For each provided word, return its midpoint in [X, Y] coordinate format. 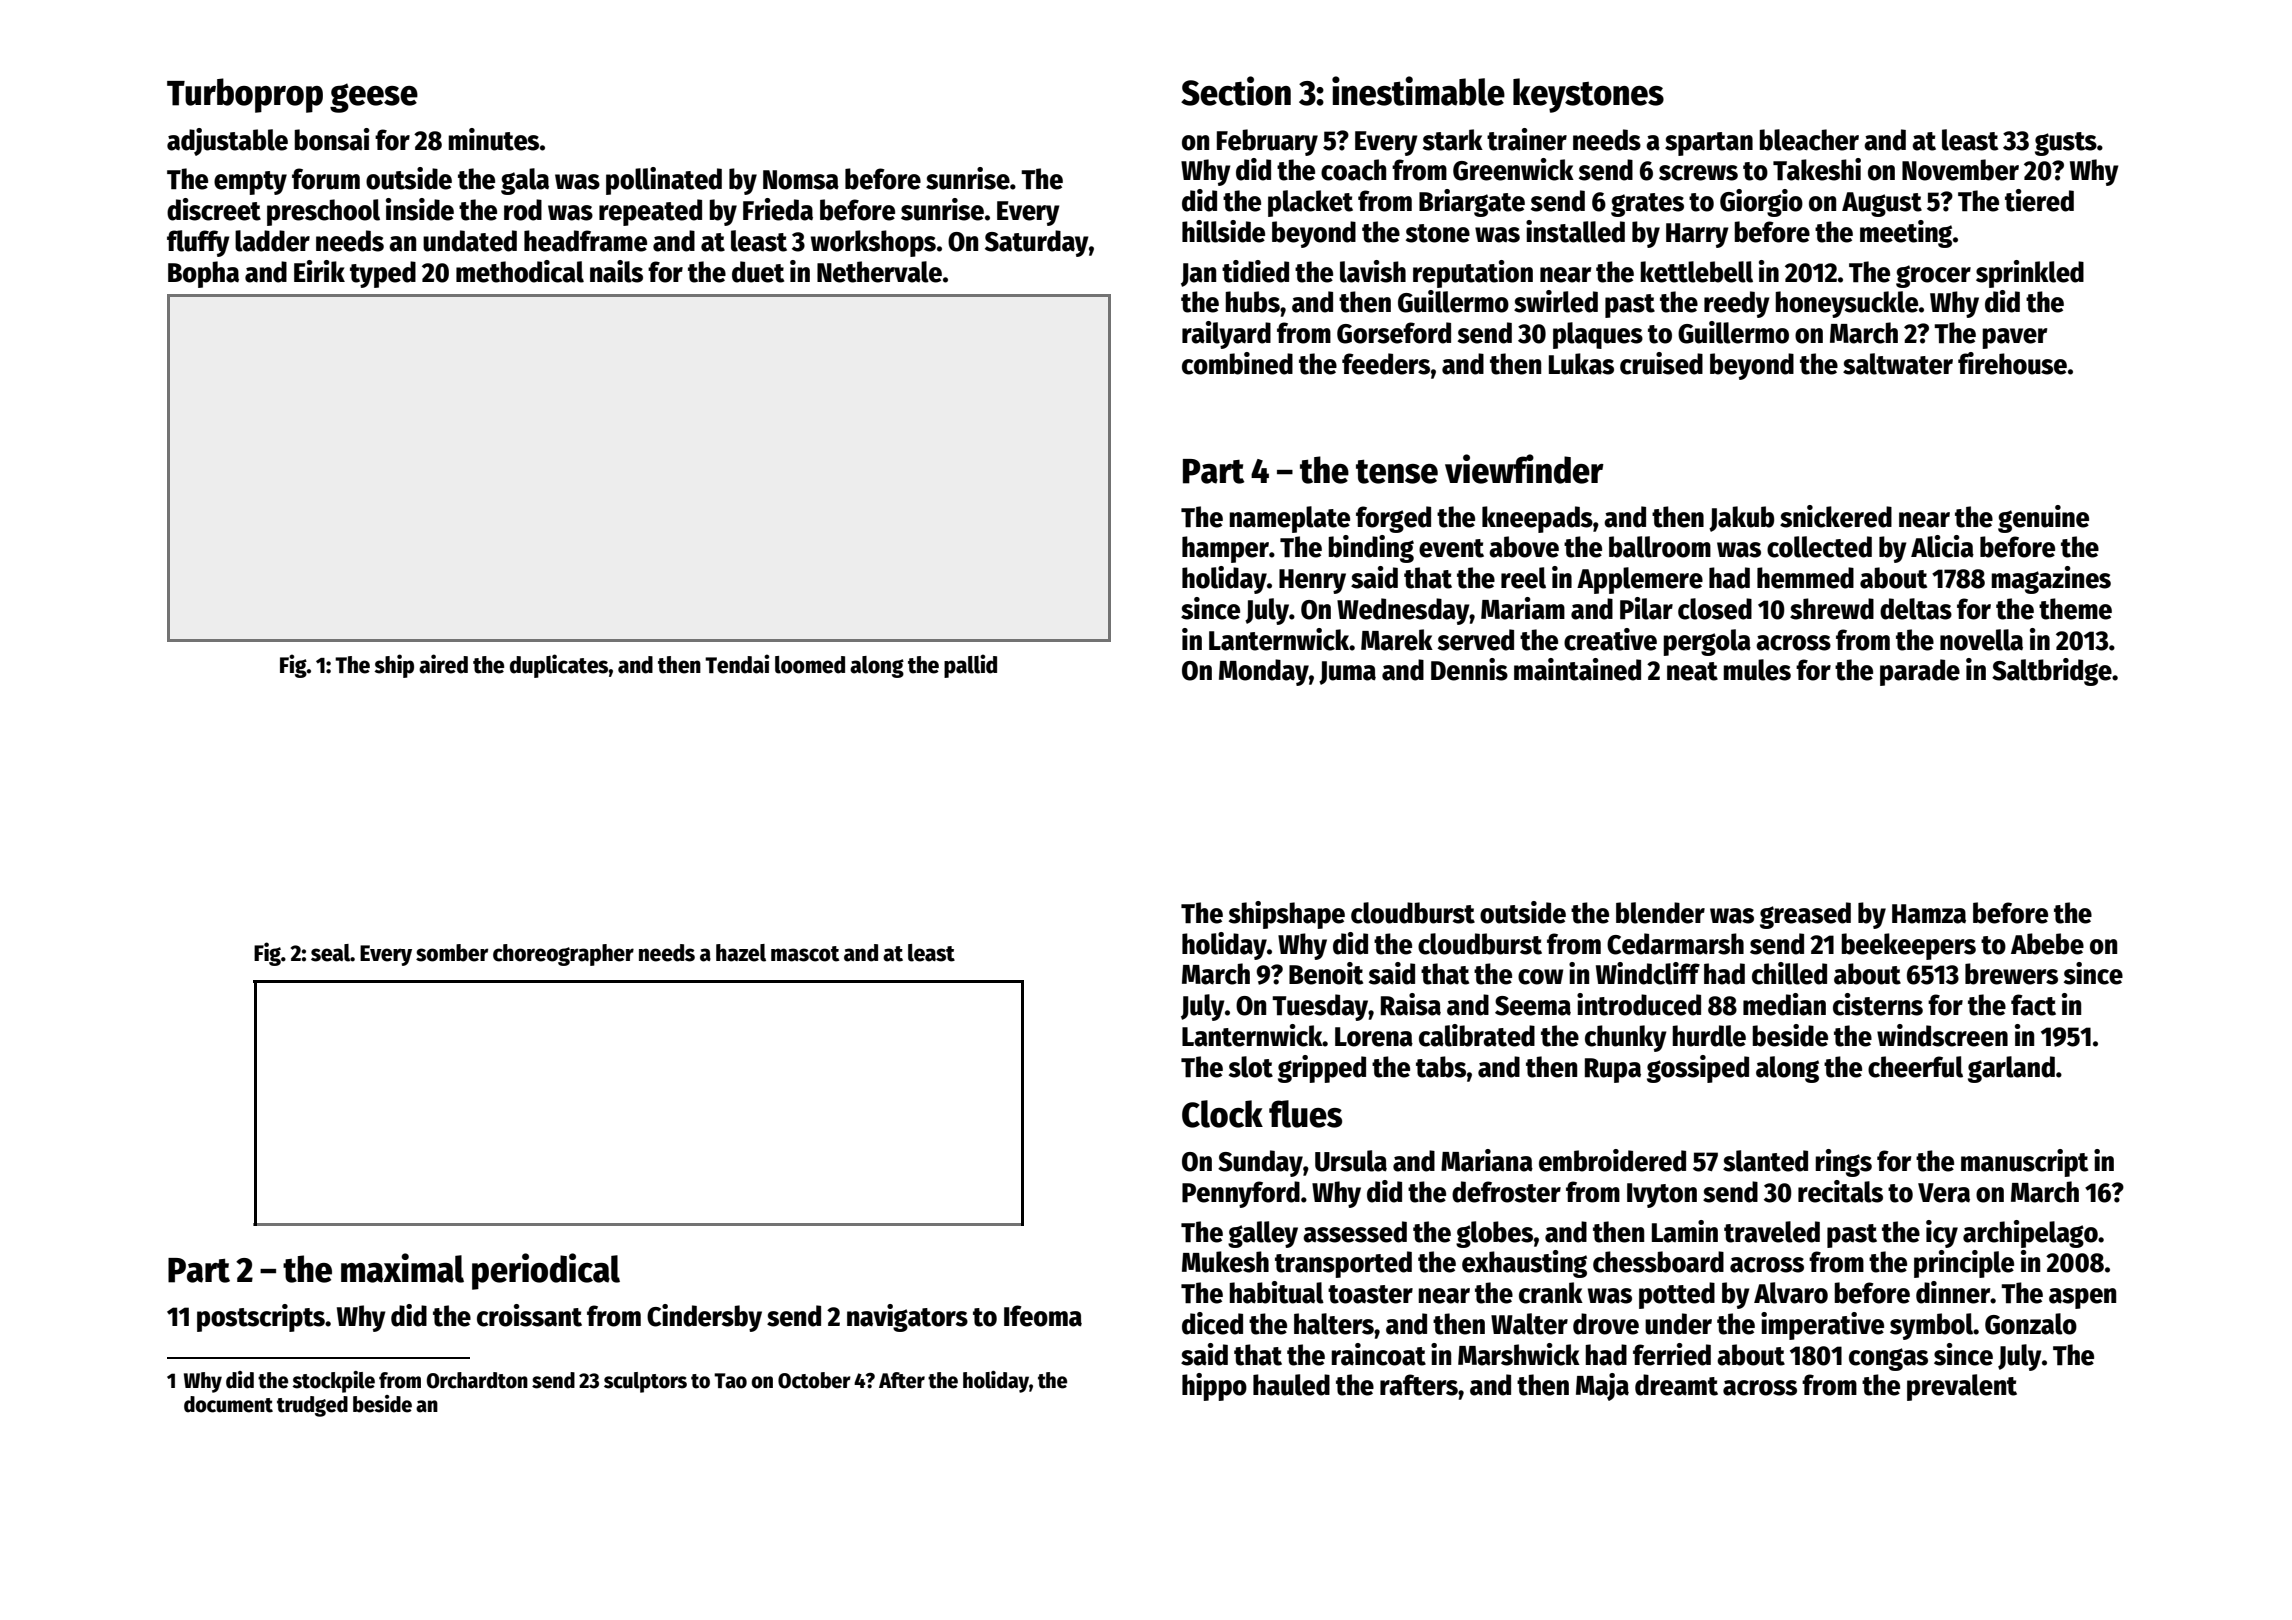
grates [1647, 205]
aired [443, 664]
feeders [1386, 364]
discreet [214, 209]
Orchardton [477, 1380]
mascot [805, 954]
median [1784, 1004]
